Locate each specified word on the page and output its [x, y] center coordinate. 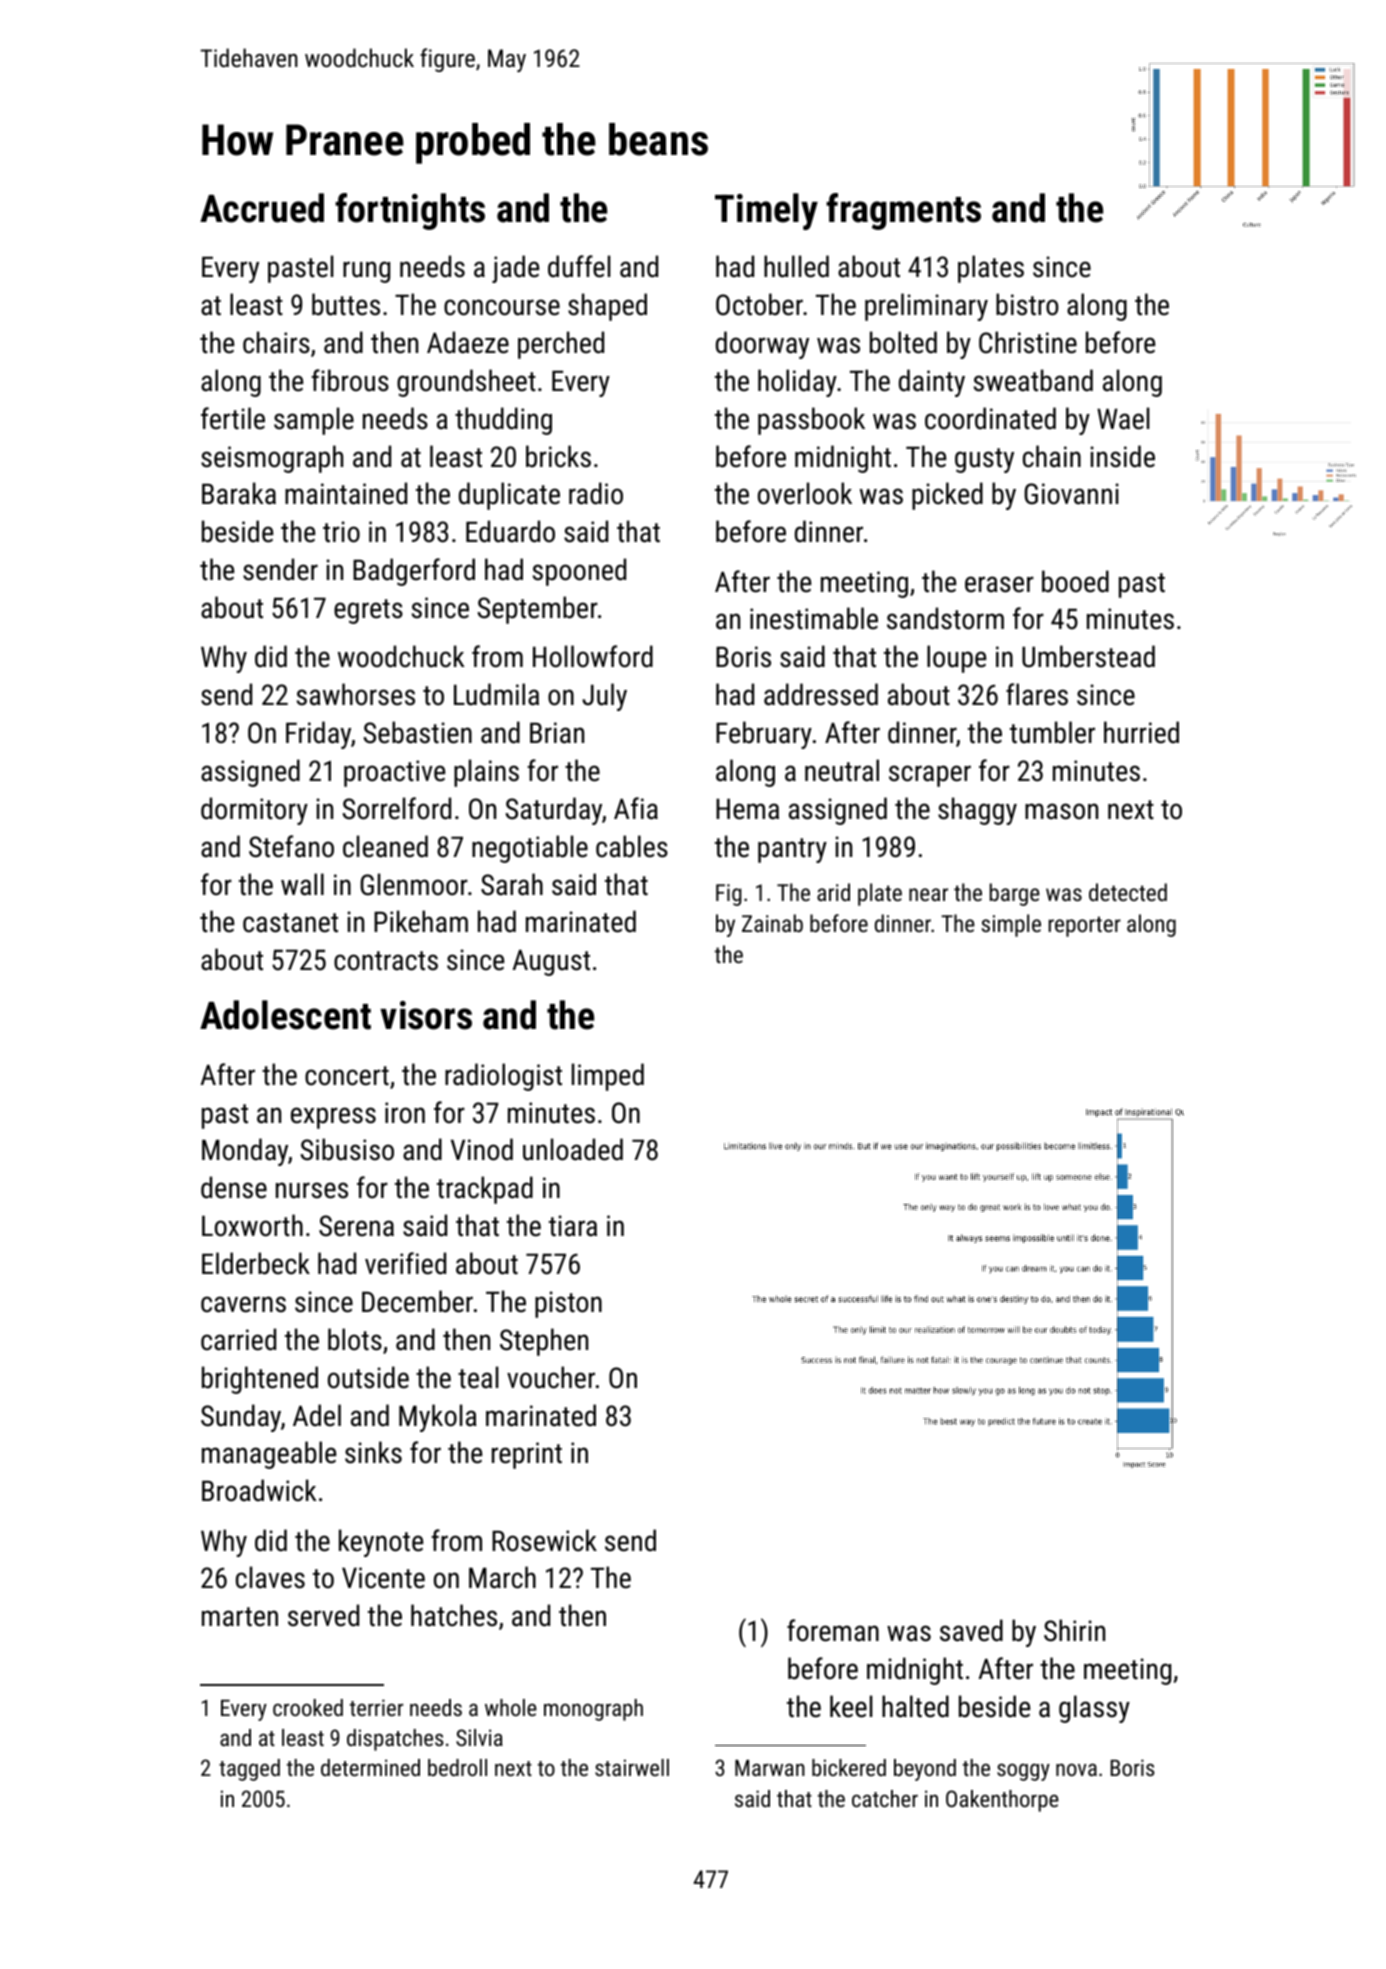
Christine [1028, 342]
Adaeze [468, 342]
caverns [243, 1304]
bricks [558, 456]
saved [971, 1630]
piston [568, 1304]
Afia [636, 808]
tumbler [1052, 732]
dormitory [254, 811]
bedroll [457, 1767]
